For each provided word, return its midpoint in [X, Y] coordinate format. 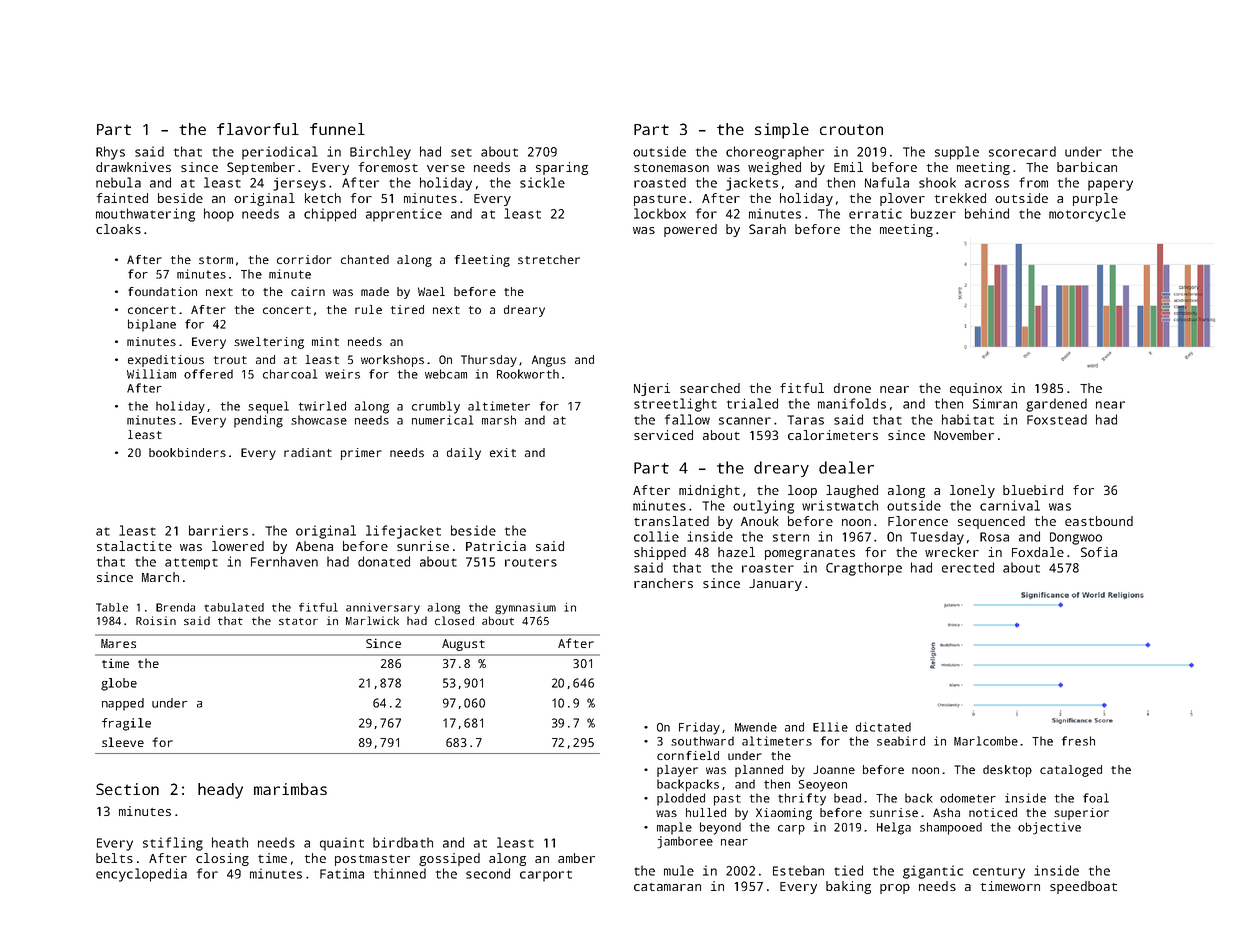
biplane [152, 325]
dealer [846, 467]
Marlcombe [986, 741]
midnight [709, 491]
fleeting [482, 261]
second [488, 873]
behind [987, 213]
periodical [280, 153]
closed [454, 620]
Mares [118, 643]
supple [957, 153]
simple [782, 131]
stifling [173, 844]
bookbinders [187, 452]
